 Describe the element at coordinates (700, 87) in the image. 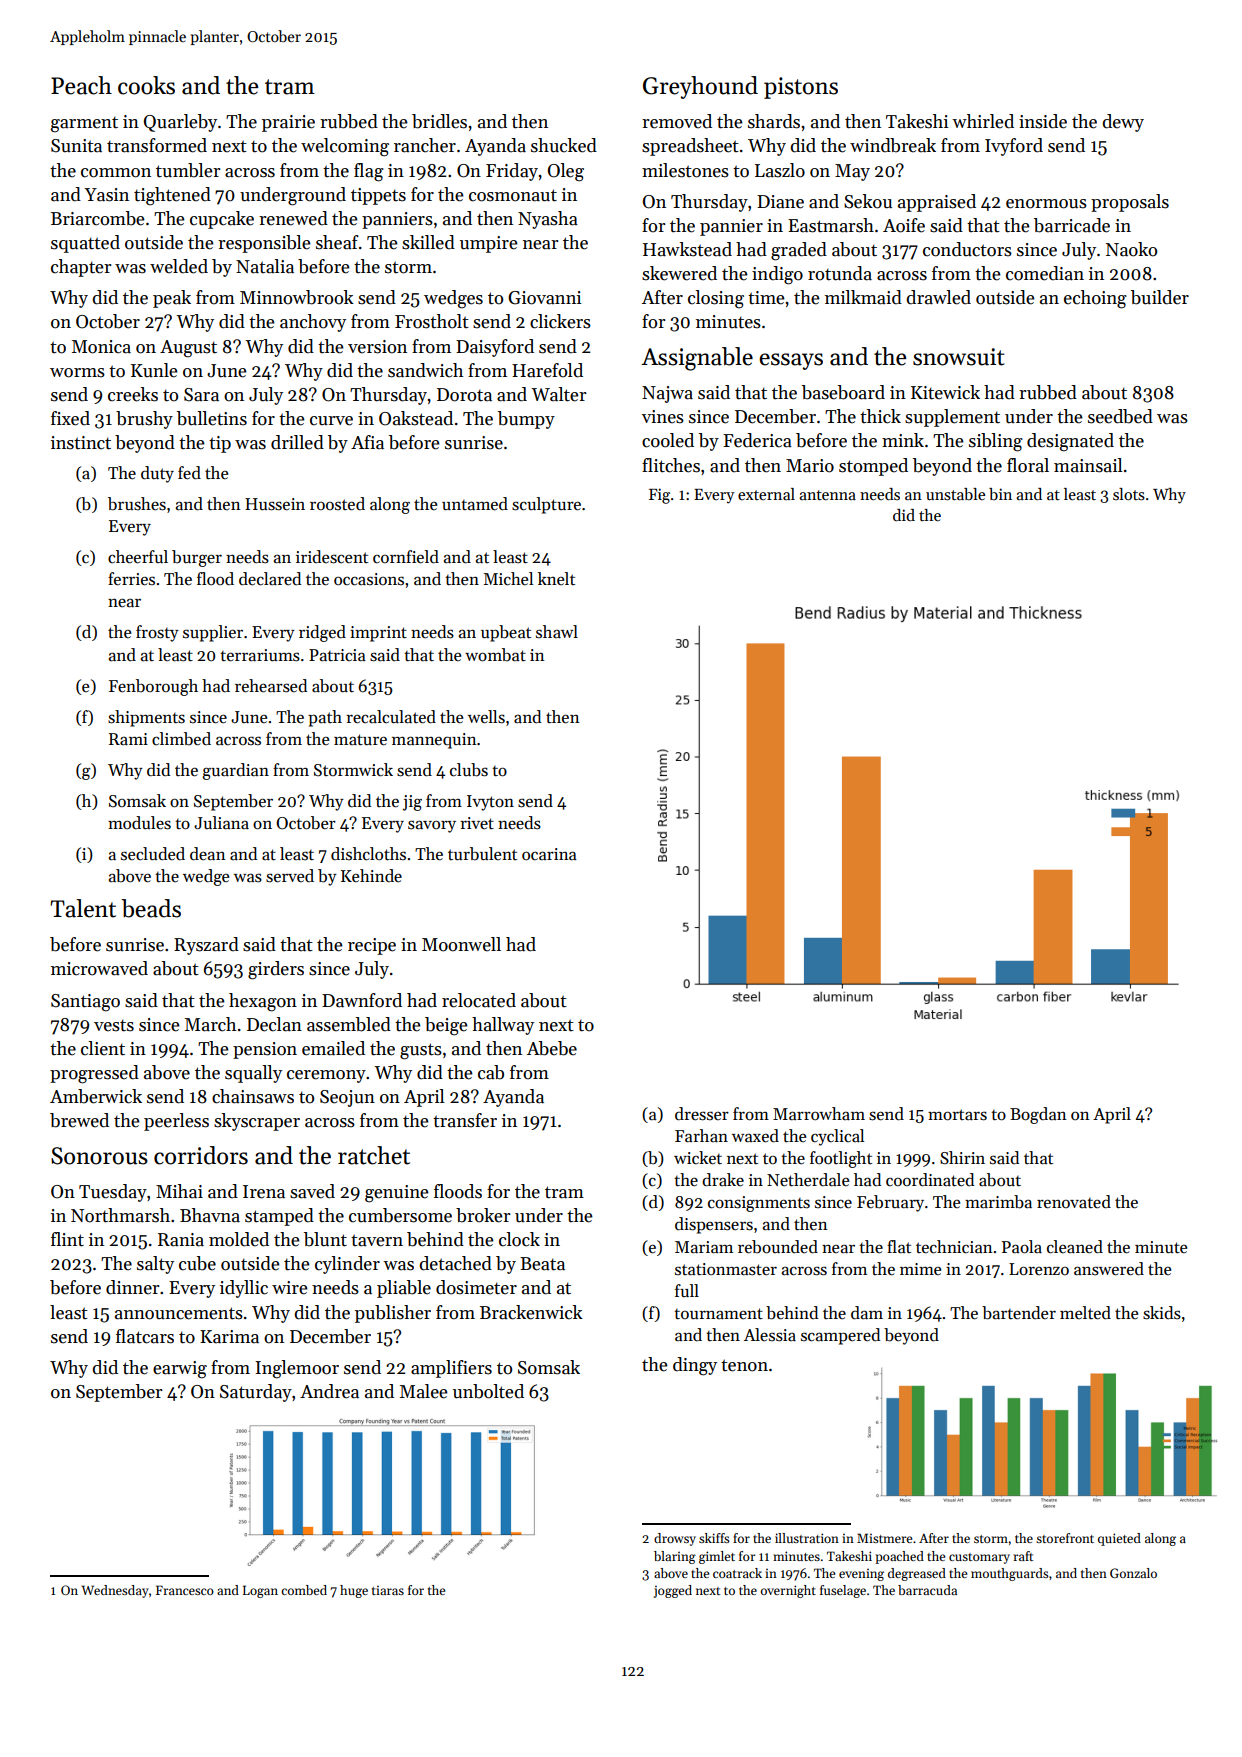

I see `Greyhound` at that location.
